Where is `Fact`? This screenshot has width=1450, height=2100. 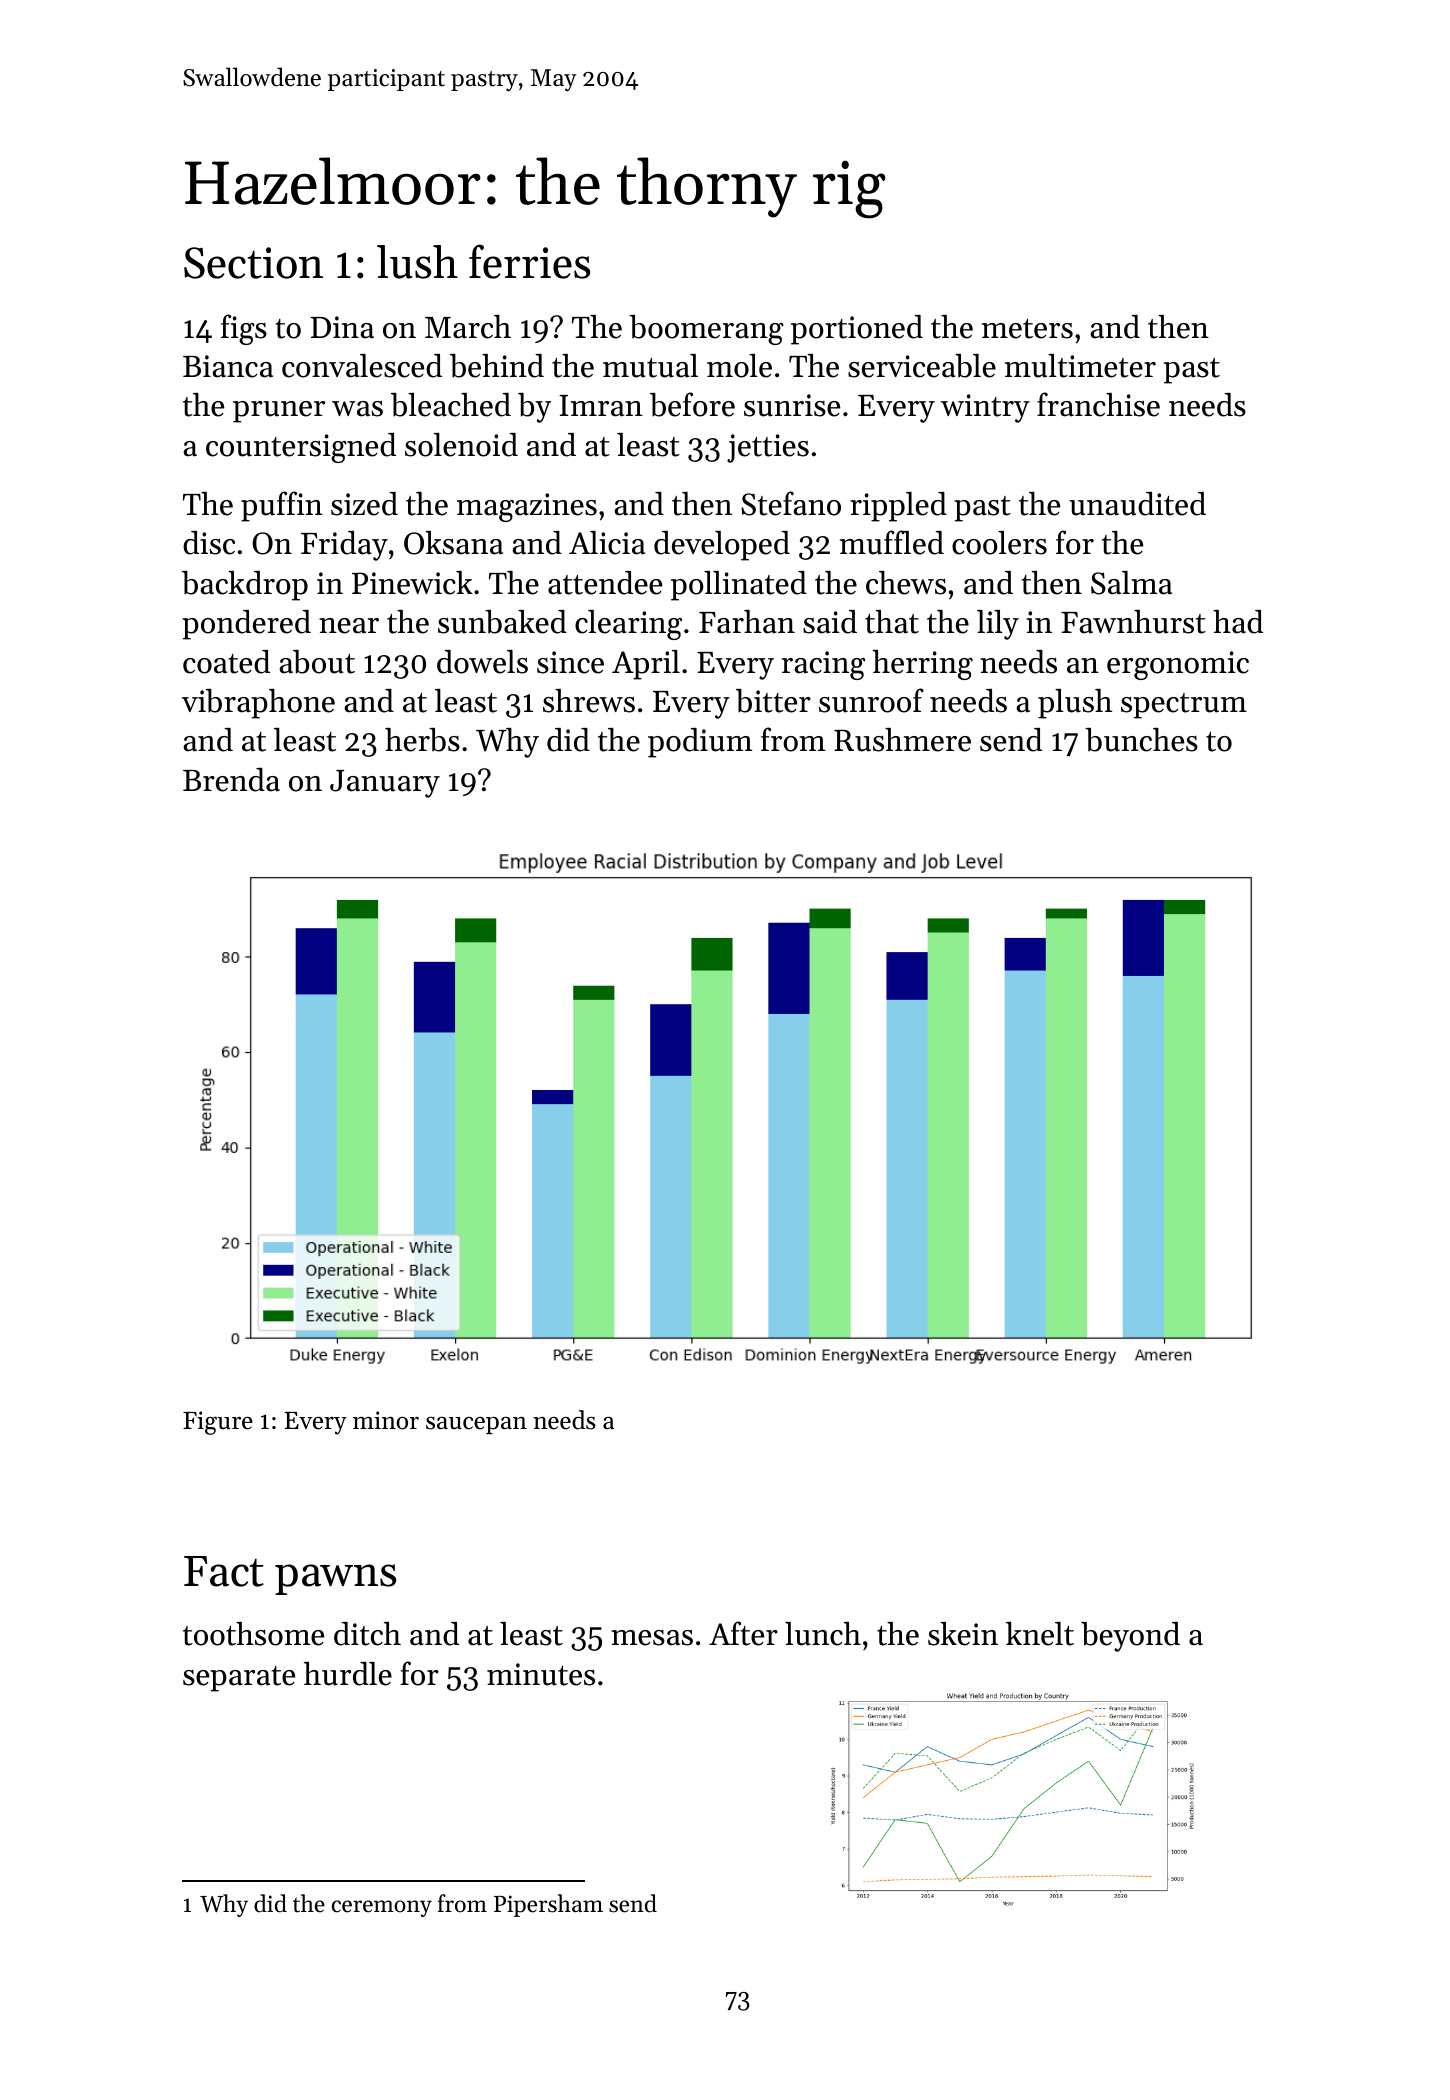 Fact is located at coordinates (224, 1571).
